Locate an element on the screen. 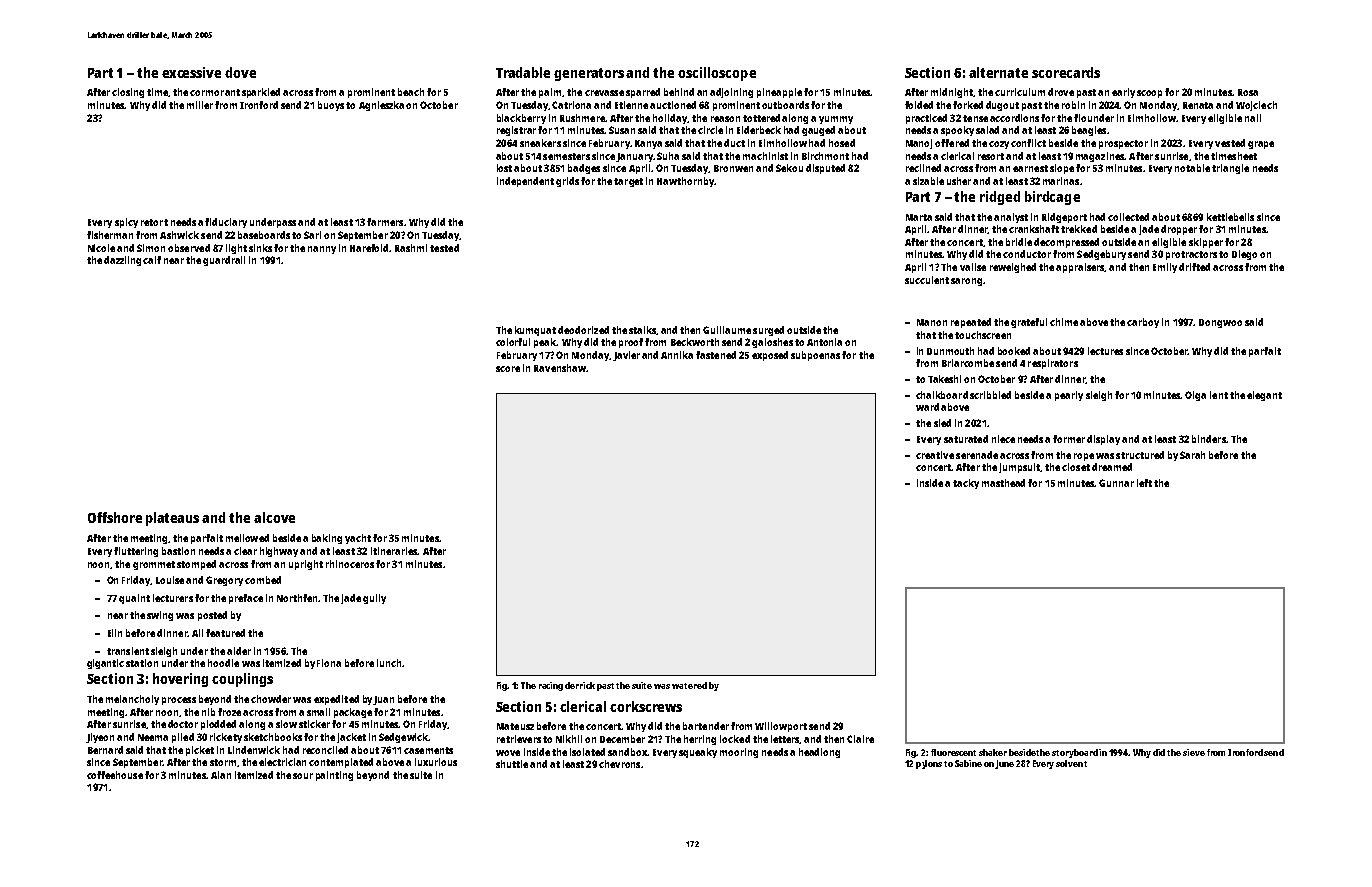 Image resolution: width=1372 pixels, height=887 pixels. June is located at coordinates (1005, 764).
